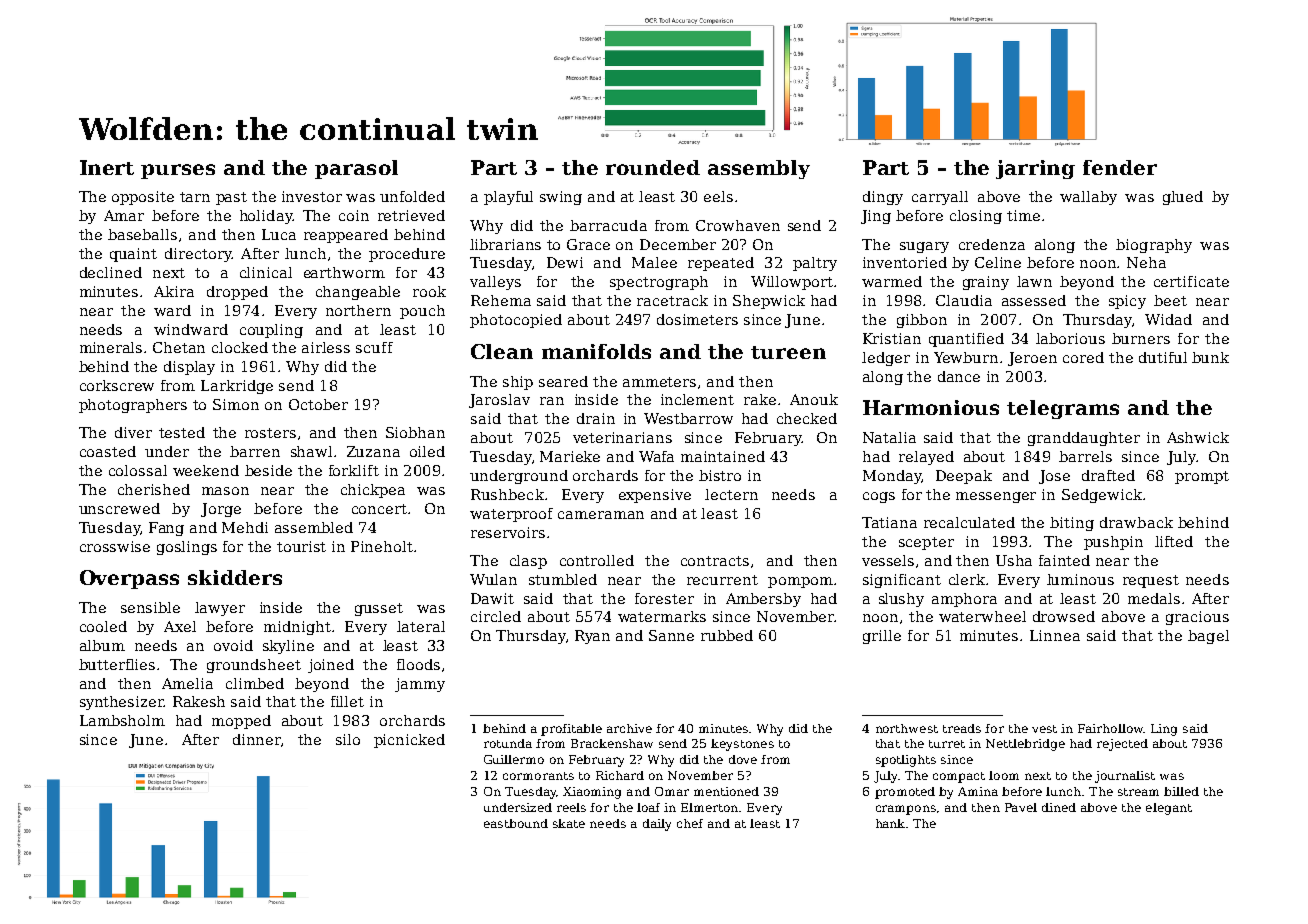 The height and width of the page is (924, 1308). Describe the element at coordinates (742, 745) in the page. I see `keystones` at that location.
